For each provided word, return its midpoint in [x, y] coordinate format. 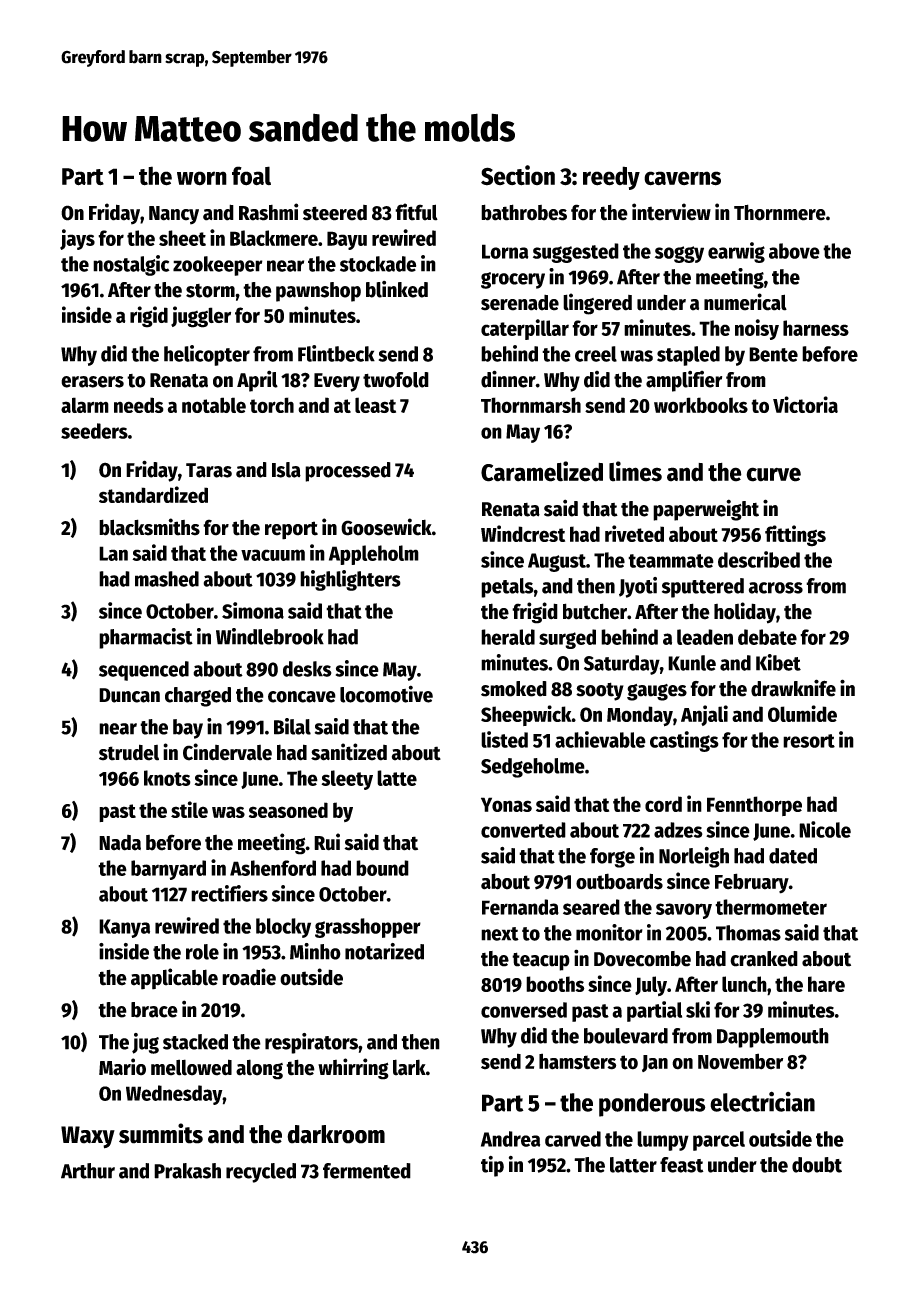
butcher [595, 611]
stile [189, 809]
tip [492, 1166]
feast [682, 1165]
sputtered [703, 588]
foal [251, 176]
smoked [514, 689]
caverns [682, 178]
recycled [261, 1173]
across [776, 588]
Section [518, 175]
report [291, 530]
